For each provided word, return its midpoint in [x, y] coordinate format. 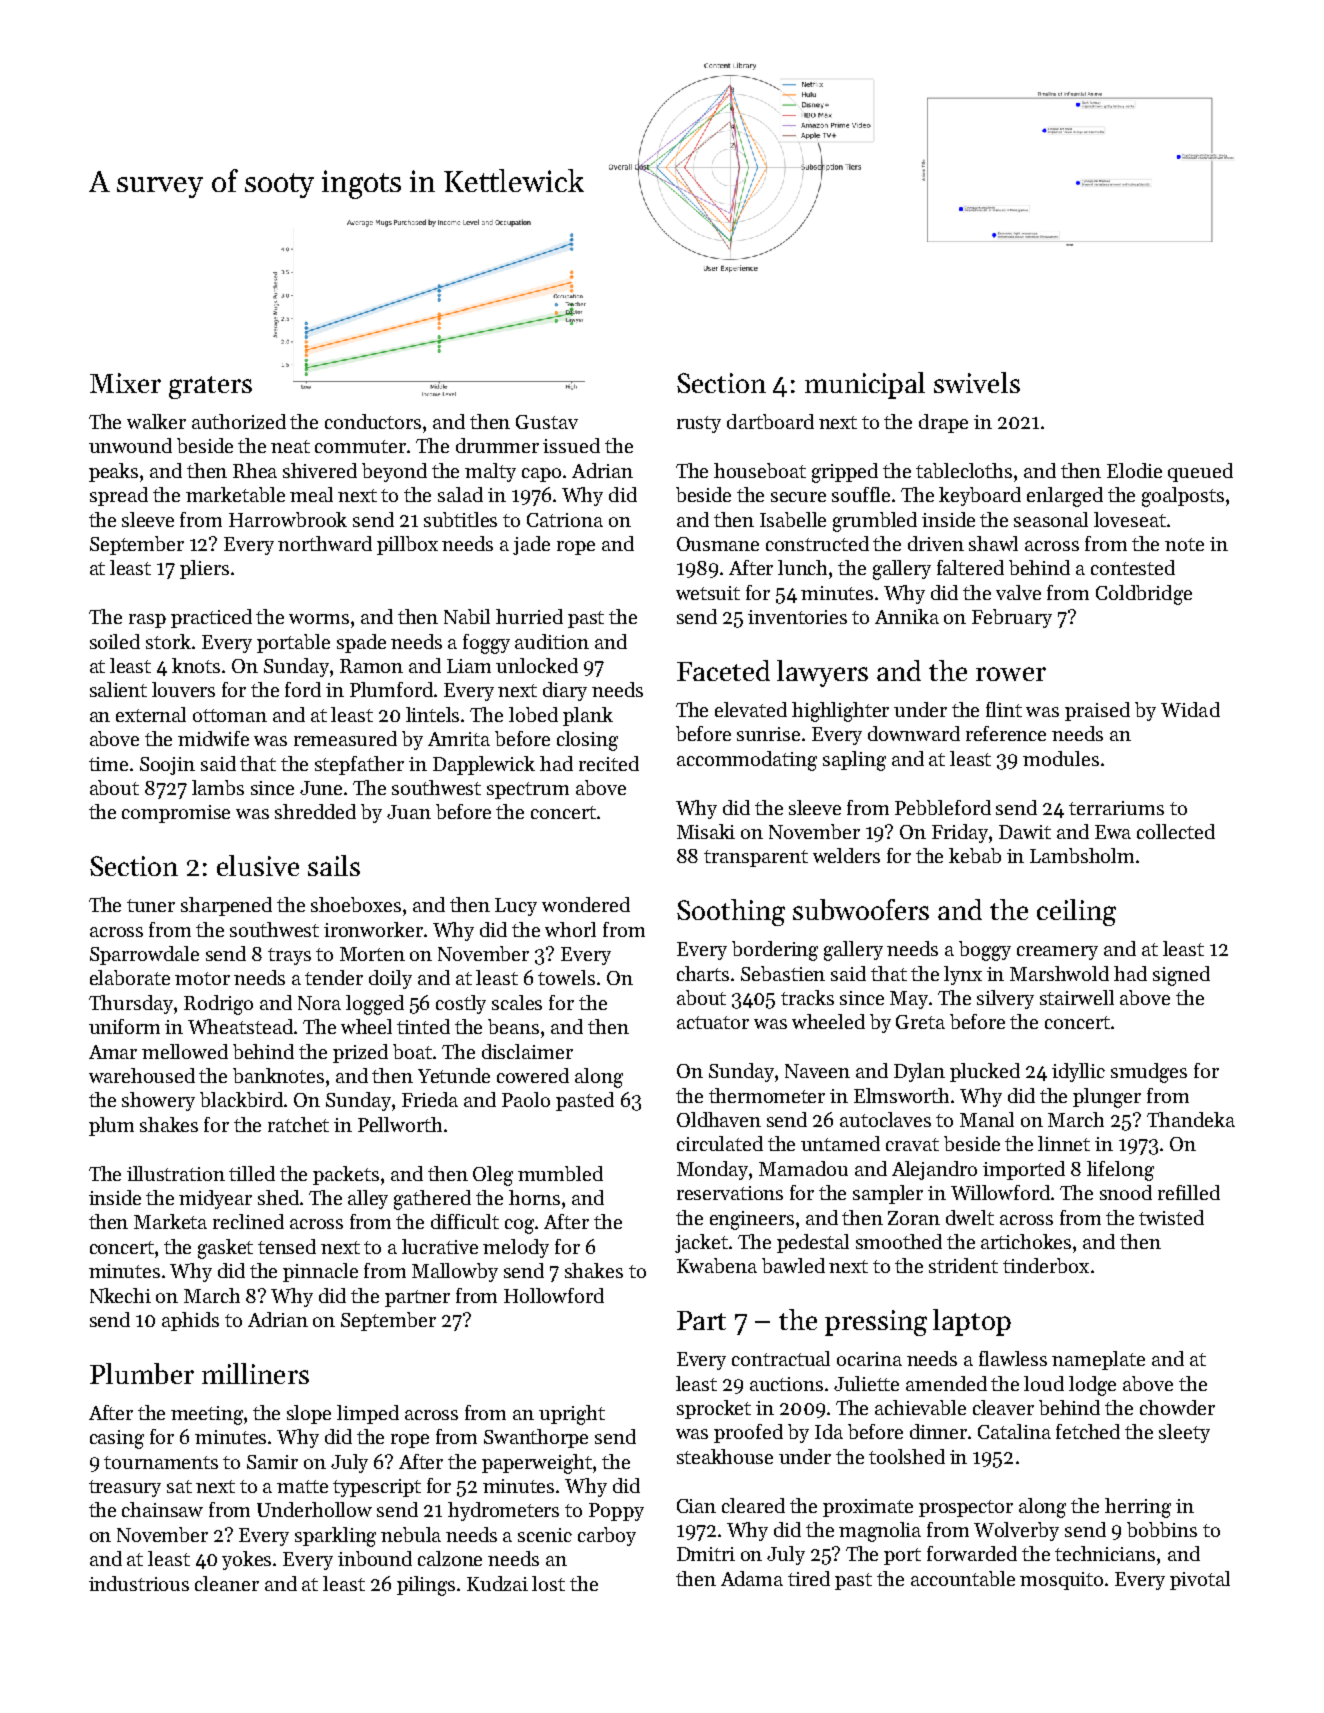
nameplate [1098, 1360]
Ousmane [718, 544]
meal [311, 494]
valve [1018, 592]
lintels [432, 714]
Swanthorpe [536, 1438]
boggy [985, 951]
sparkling [335, 1537]
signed [1181, 976]
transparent [756, 858]
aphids [190, 1321]
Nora [319, 1003]
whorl [570, 929]
